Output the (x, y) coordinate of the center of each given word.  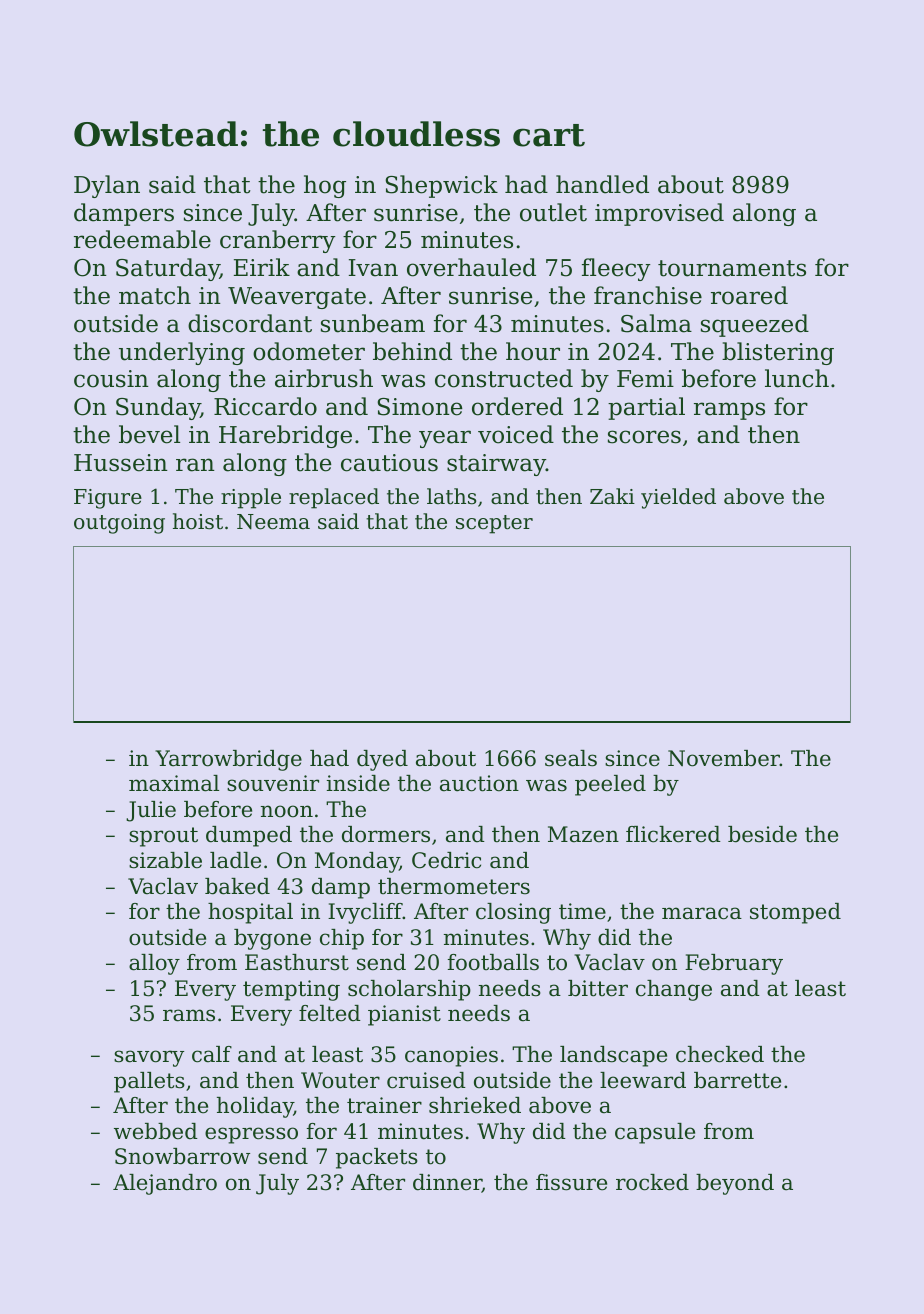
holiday (255, 1107)
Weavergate (297, 298)
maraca (702, 913)
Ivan (373, 268)
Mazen (583, 834)
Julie (151, 811)
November (724, 758)
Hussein (121, 463)
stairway (496, 465)
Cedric (446, 860)
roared (749, 295)
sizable (165, 860)
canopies (451, 1056)
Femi (645, 379)
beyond (735, 1184)
